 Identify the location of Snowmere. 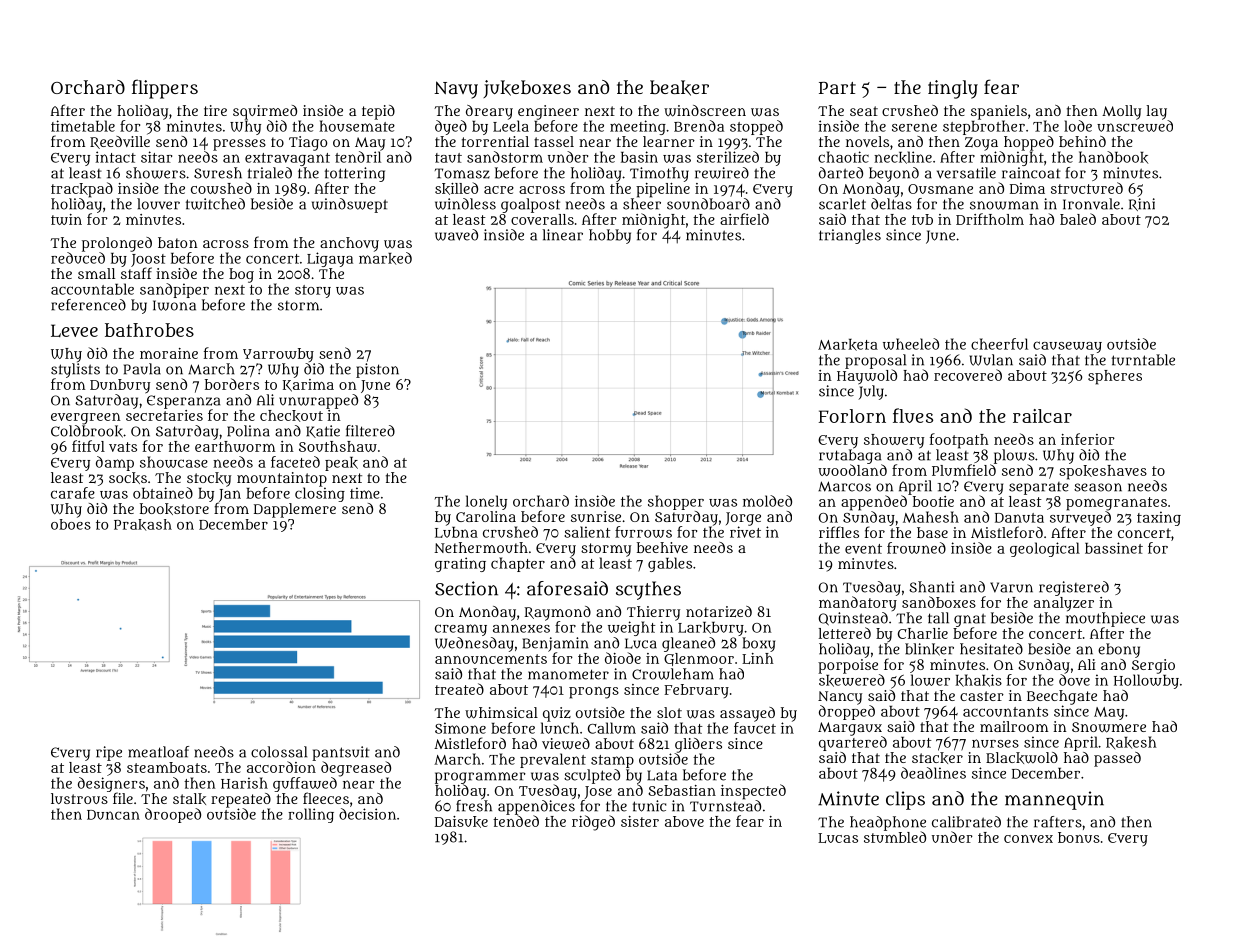
(1109, 727).
